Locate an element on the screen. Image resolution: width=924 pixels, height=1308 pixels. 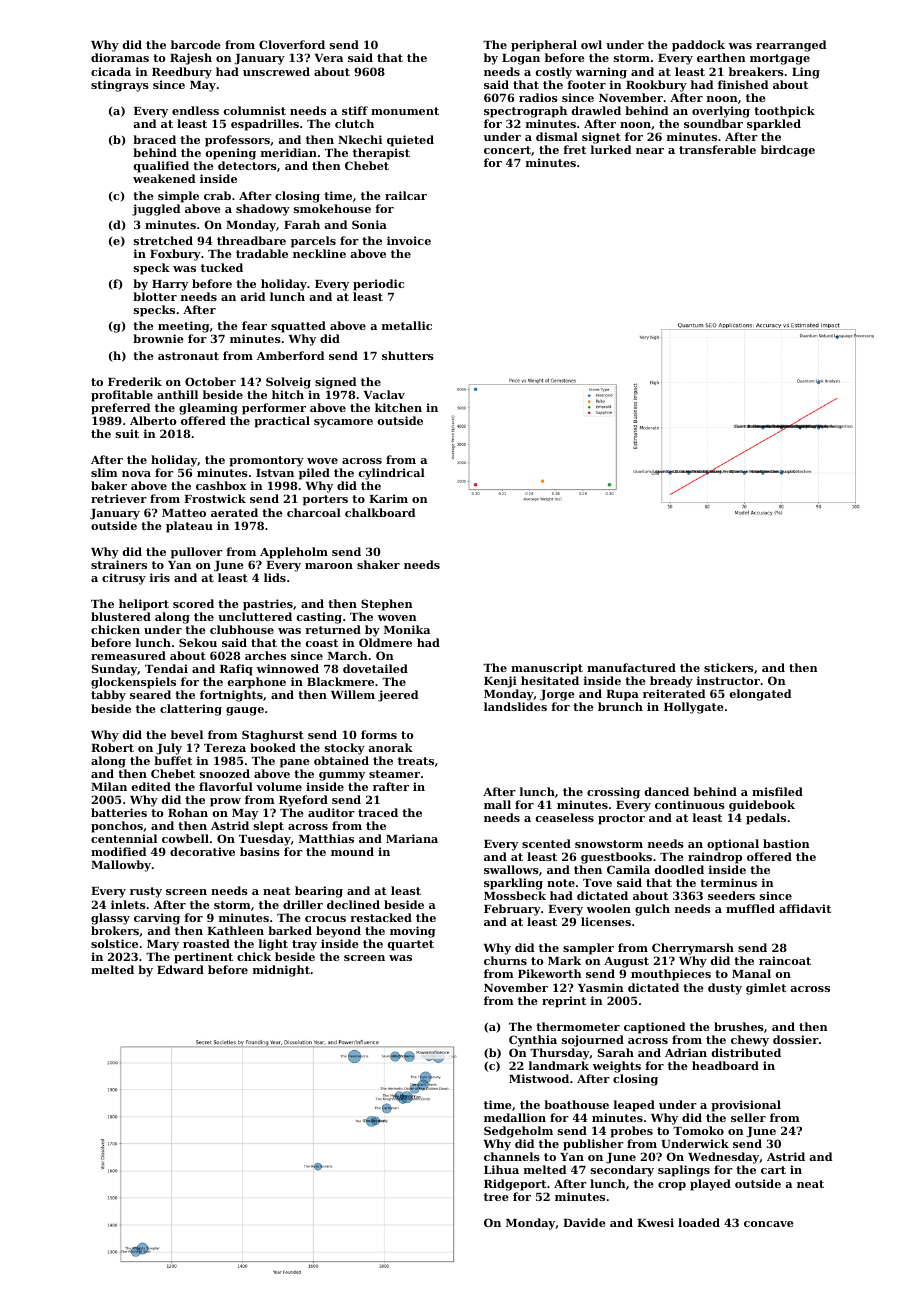
churns is located at coordinates (505, 960).
